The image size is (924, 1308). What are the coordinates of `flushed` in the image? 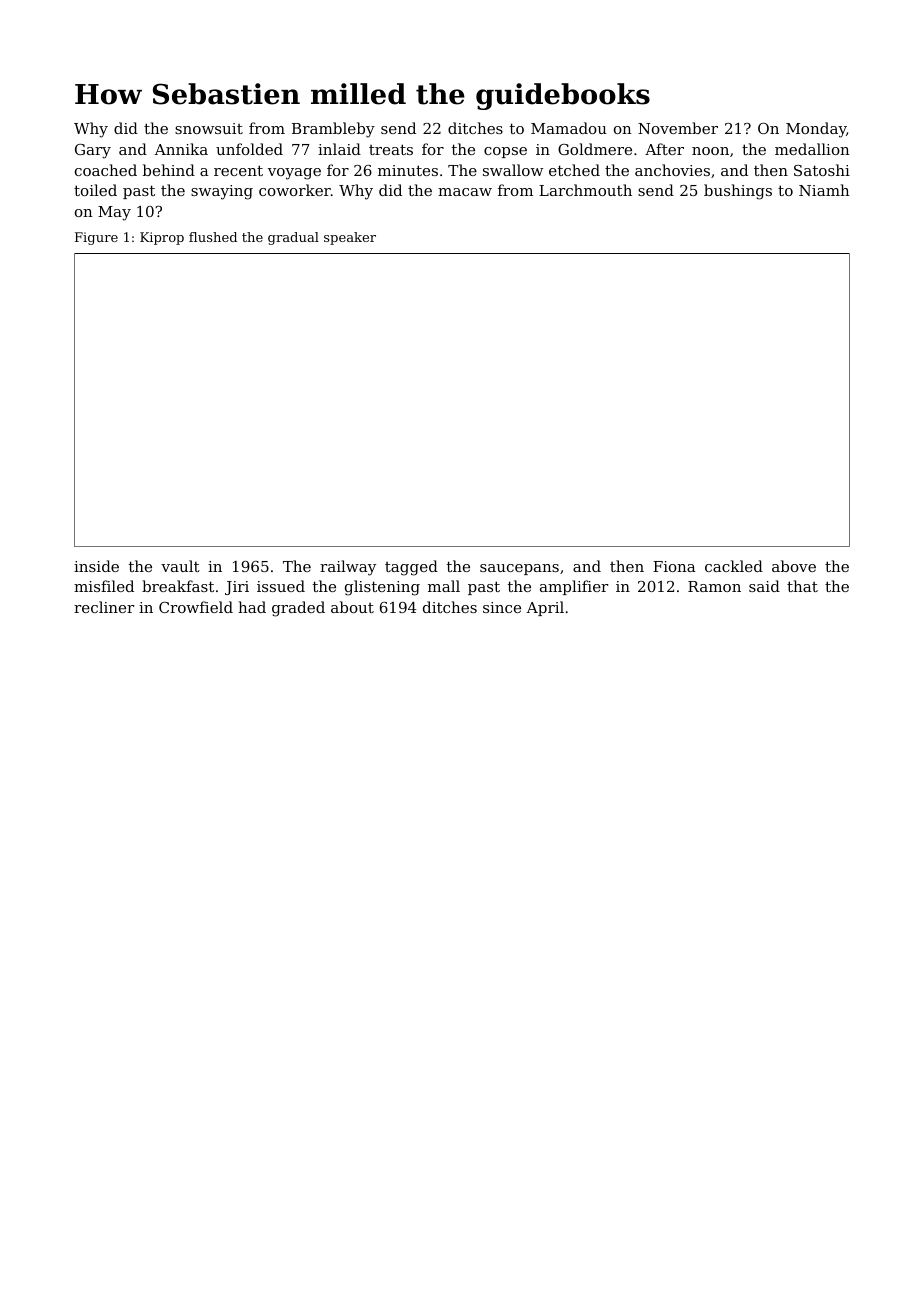 It's located at (213, 237).
